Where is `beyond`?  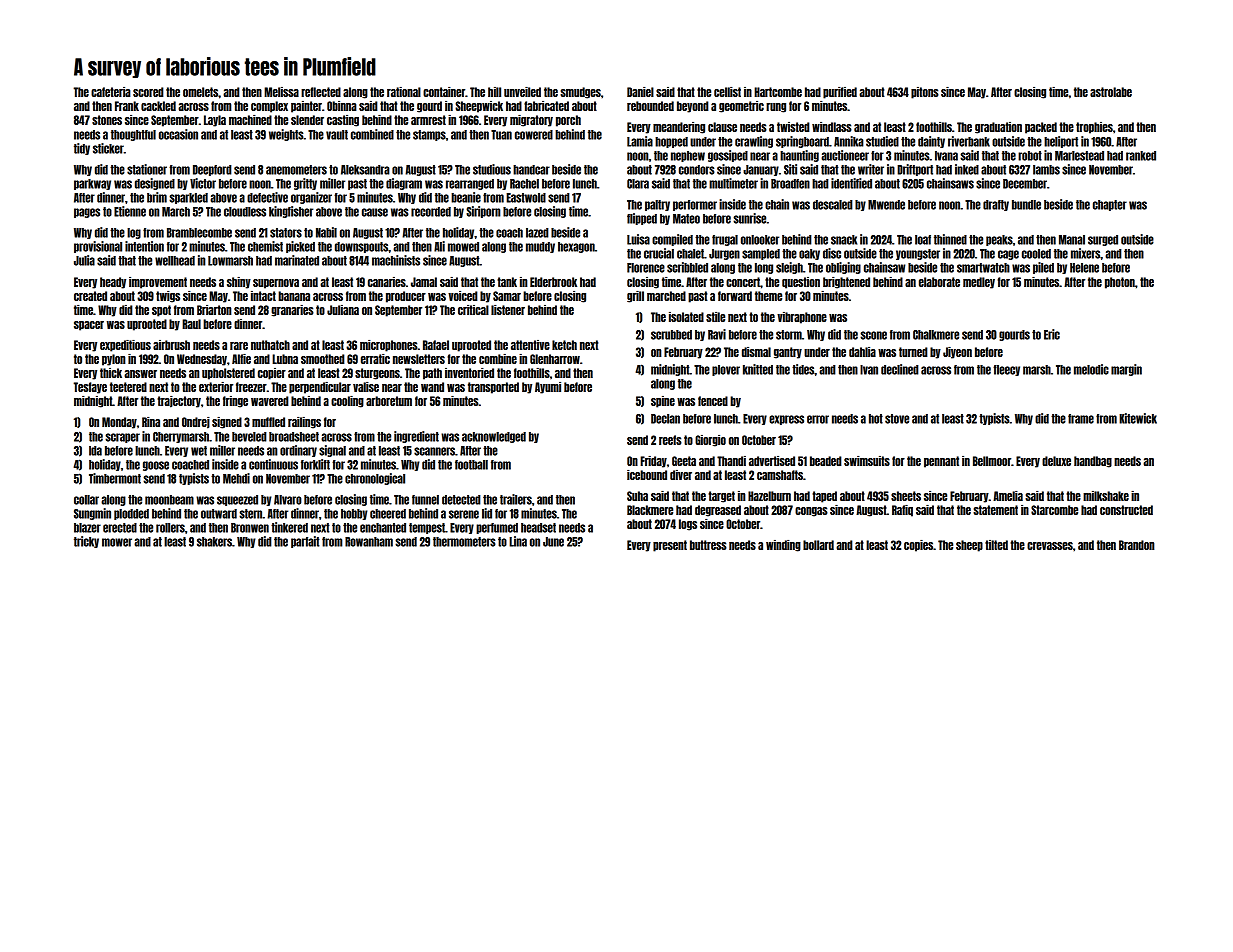 beyond is located at coordinates (693, 107).
